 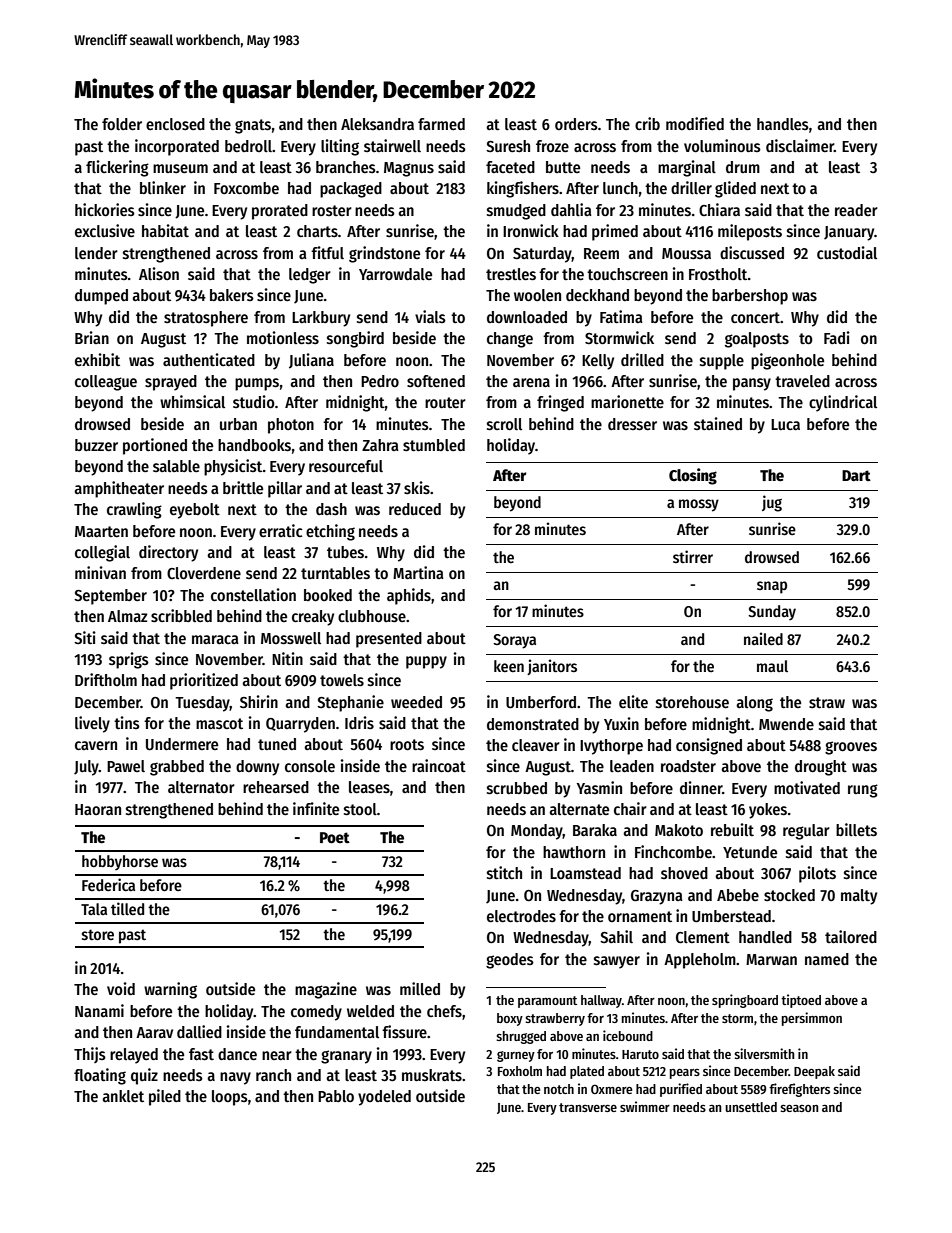 What do you see at coordinates (335, 838) in the image?
I see `Poet` at bounding box center [335, 838].
